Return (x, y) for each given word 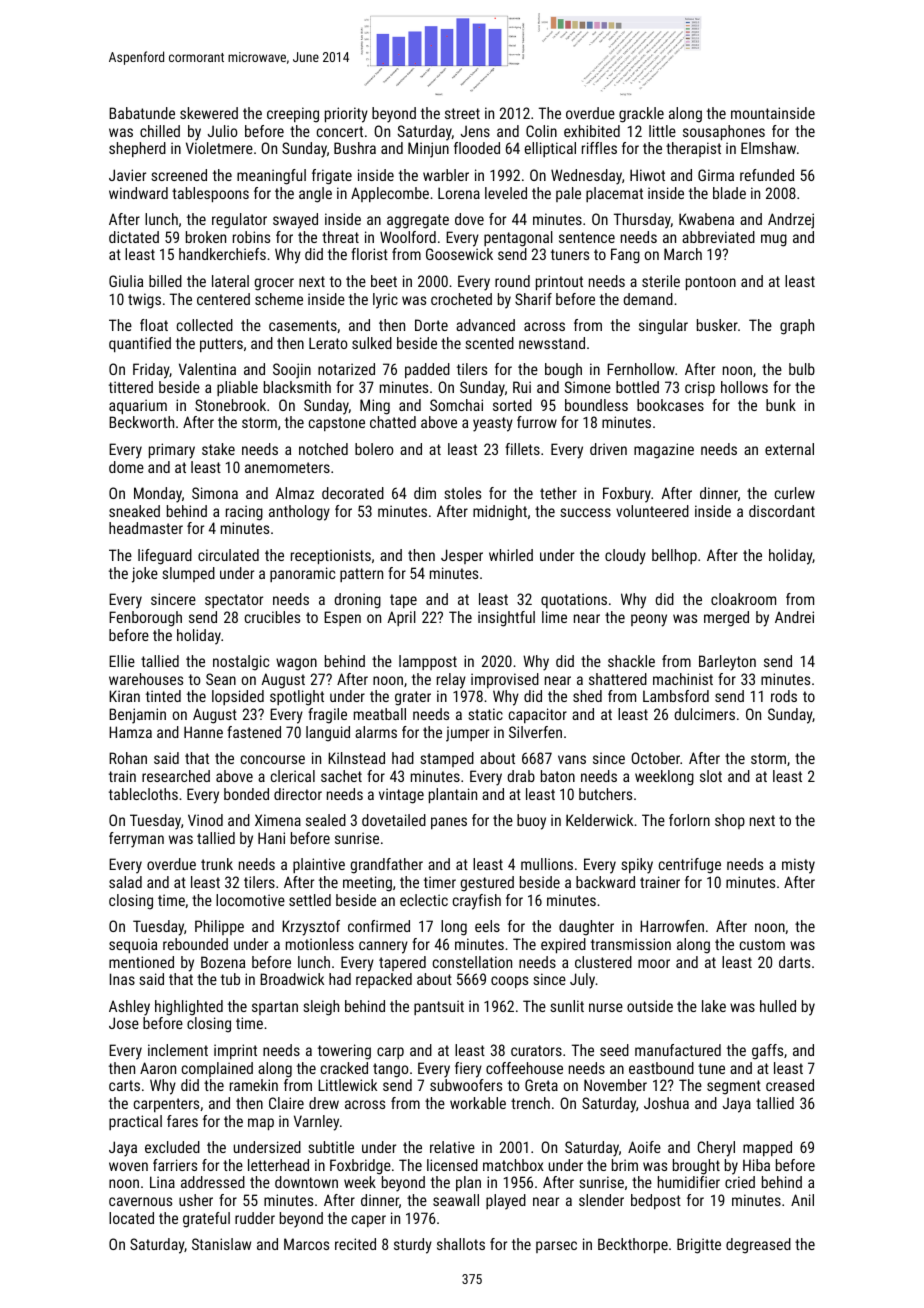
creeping (293, 115)
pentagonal (518, 239)
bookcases (670, 405)
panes (449, 823)
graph (797, 327)
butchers (605, 794)
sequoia (133, 945)
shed (587, 696)
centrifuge (690, 866)
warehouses (146, 679)
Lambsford (676, 696)
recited (355, 1244)
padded (427, 370)
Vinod (205, 820)
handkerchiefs (222, 254)
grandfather (387, 866)
